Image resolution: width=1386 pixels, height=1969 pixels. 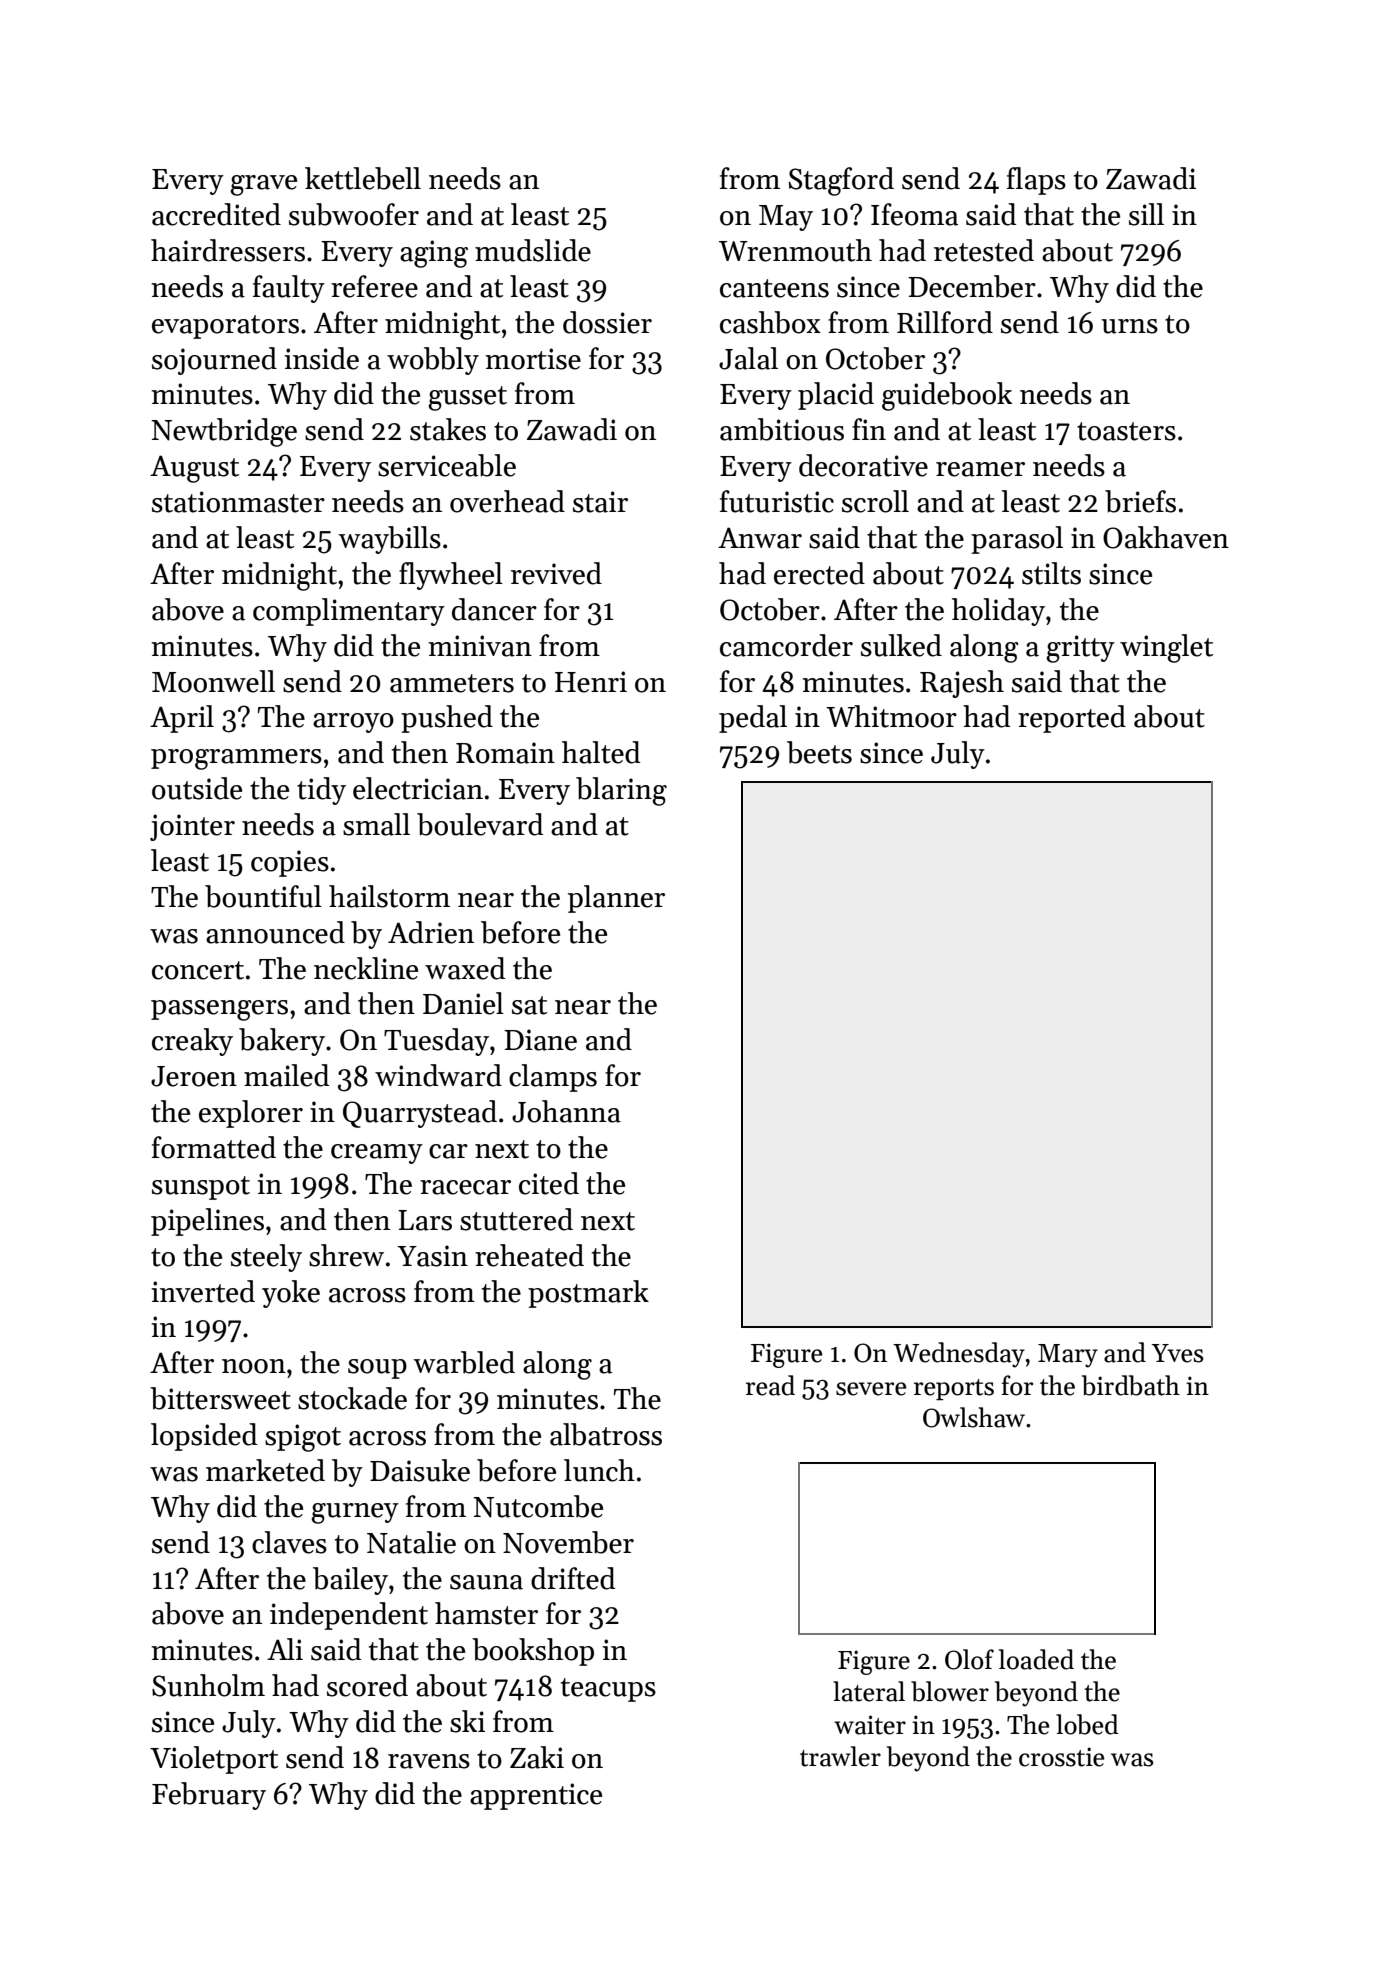 I want to click on Newtbridge, so click(x=224, y=432).
